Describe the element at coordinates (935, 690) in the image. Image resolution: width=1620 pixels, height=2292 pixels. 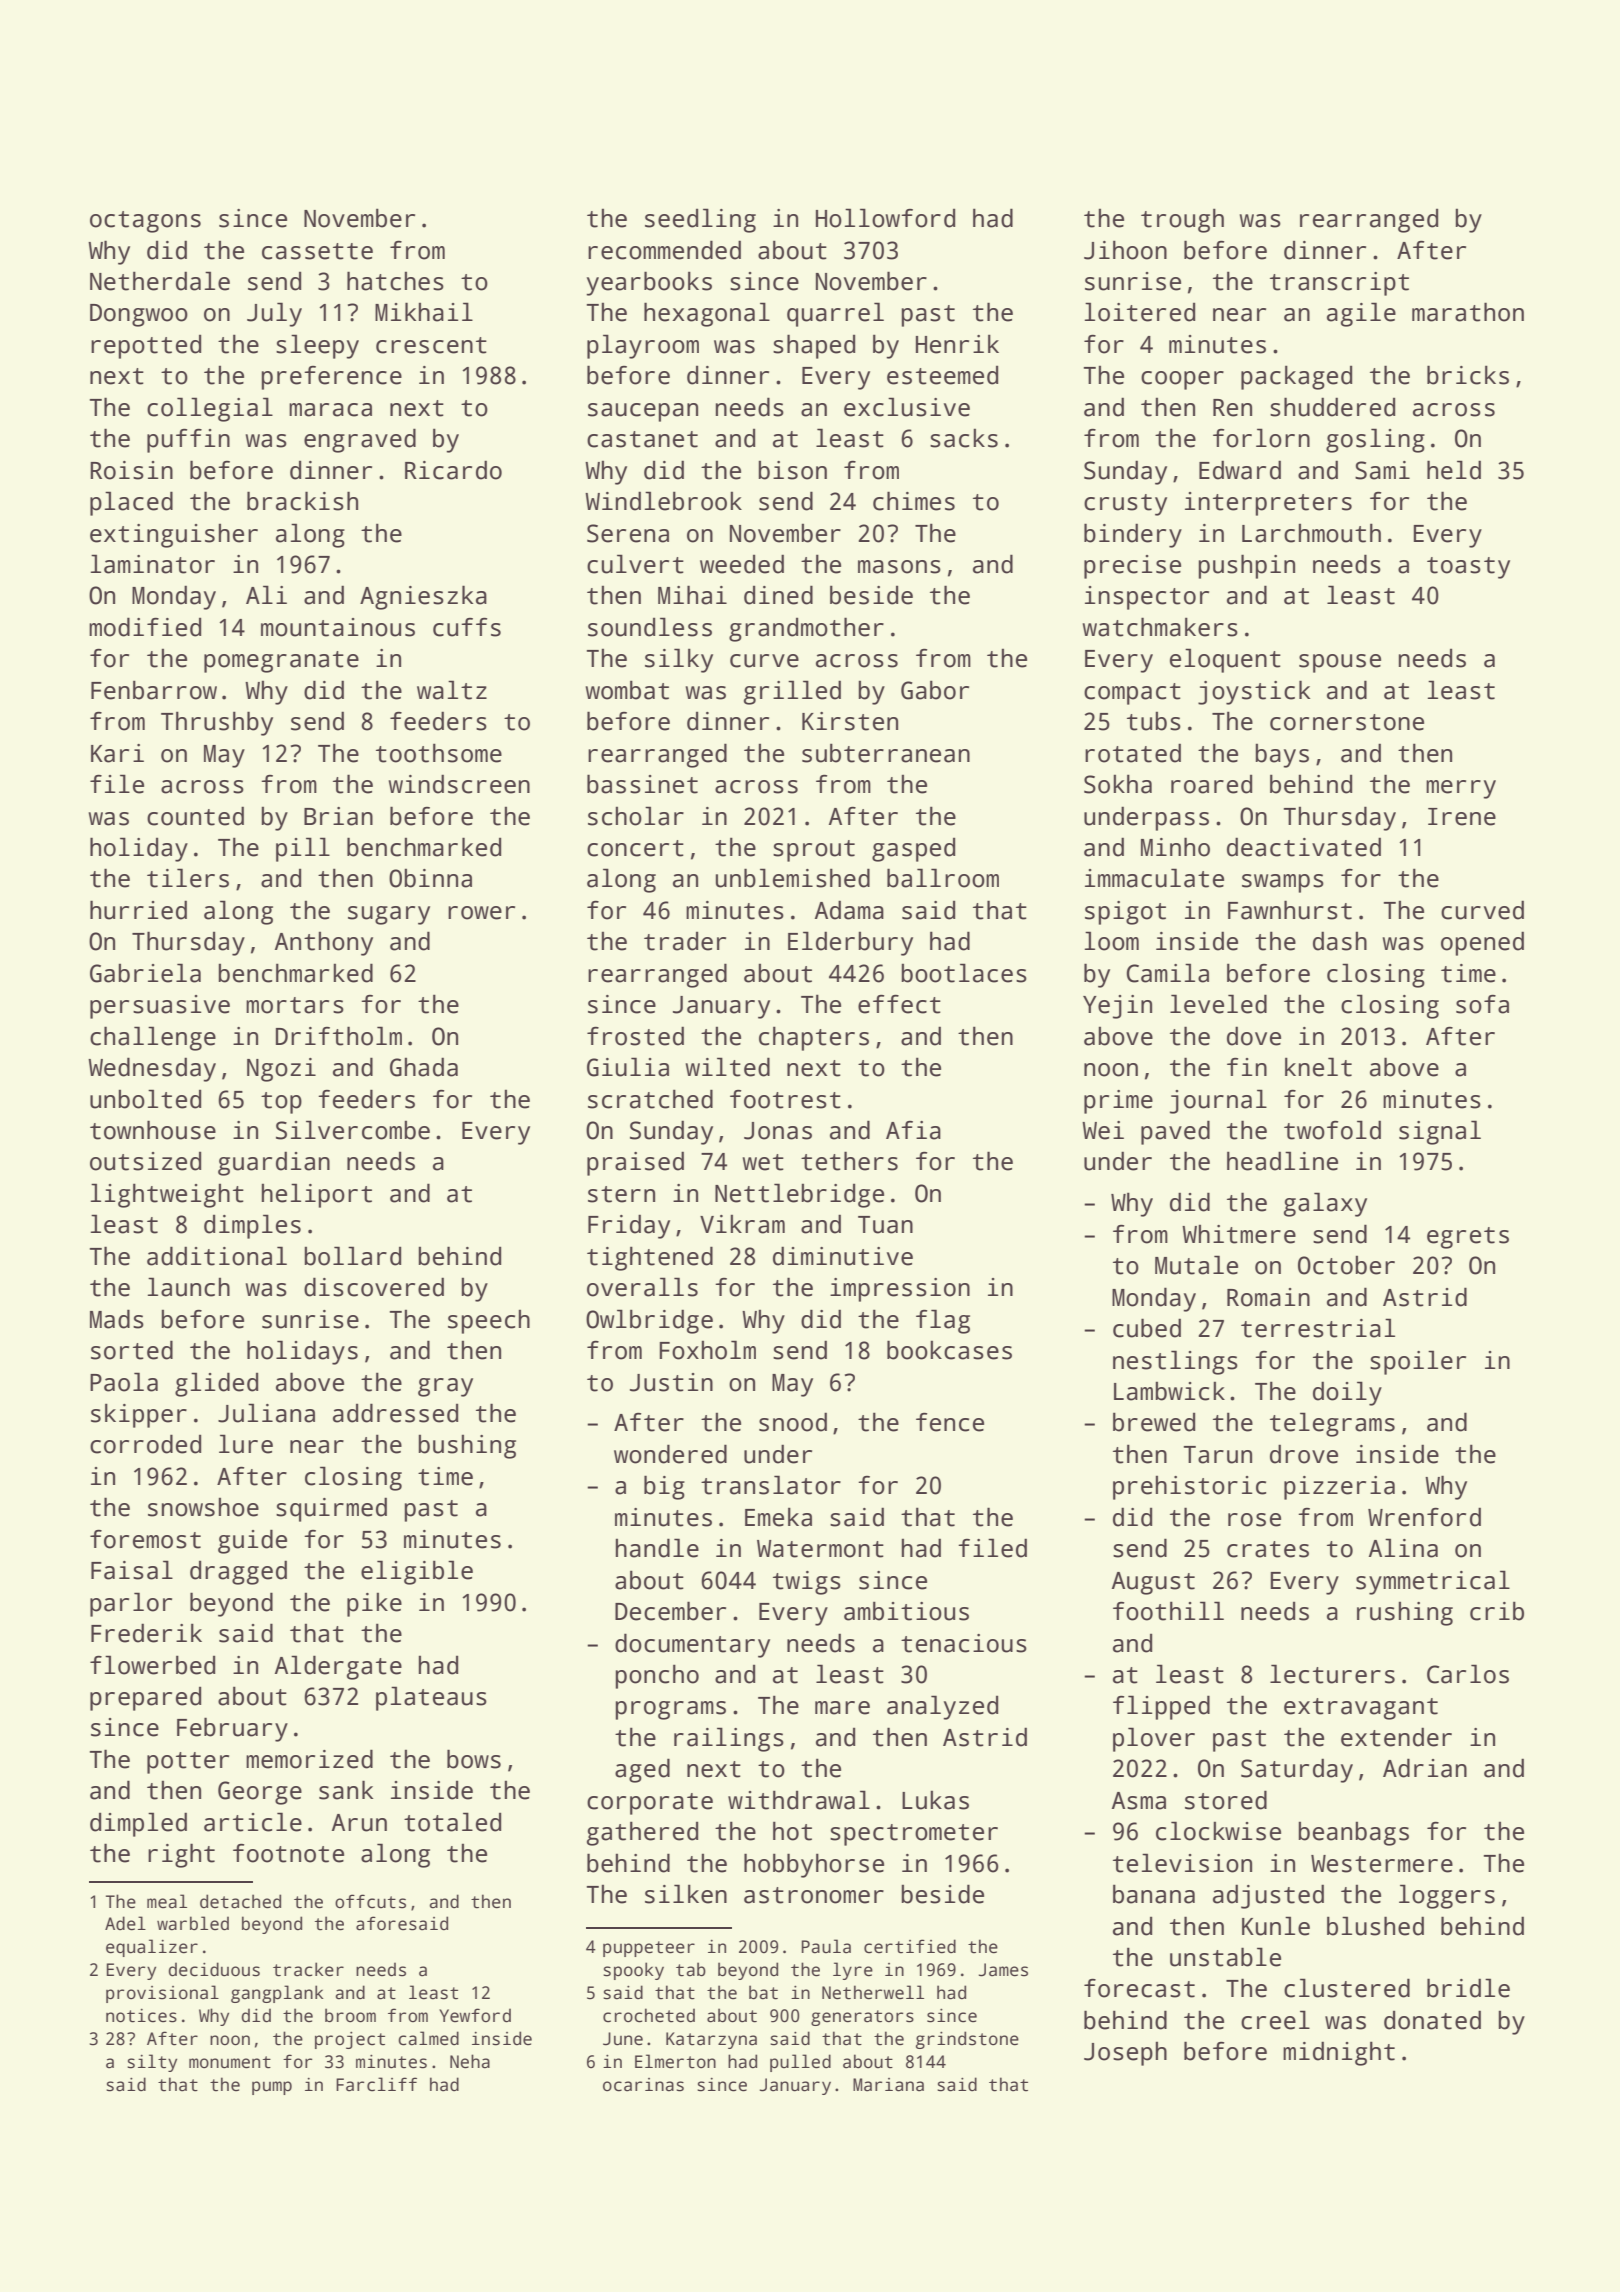
I see `Gabor` at that location.
